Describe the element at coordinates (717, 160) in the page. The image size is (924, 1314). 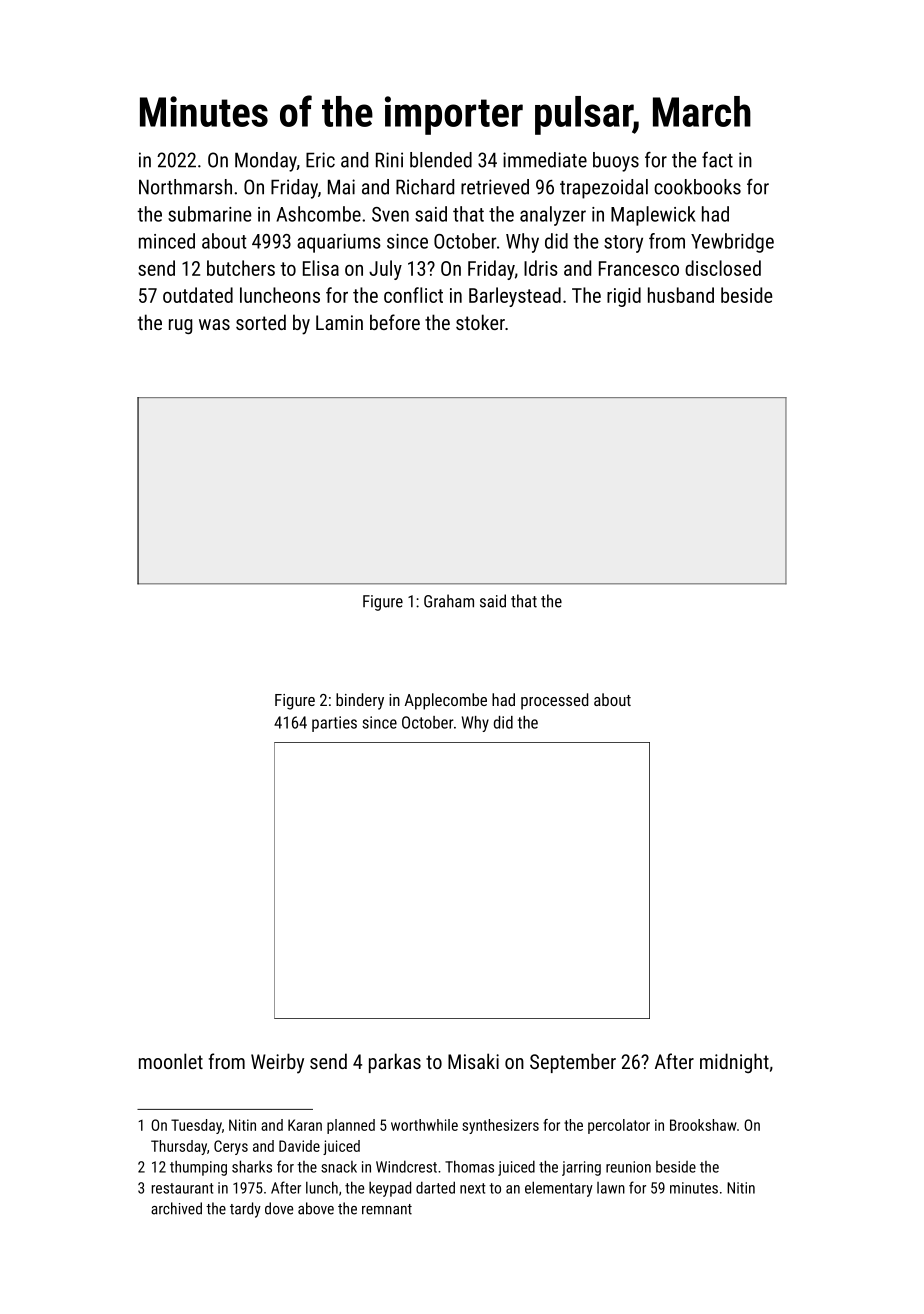
I see `fact` at that location.
